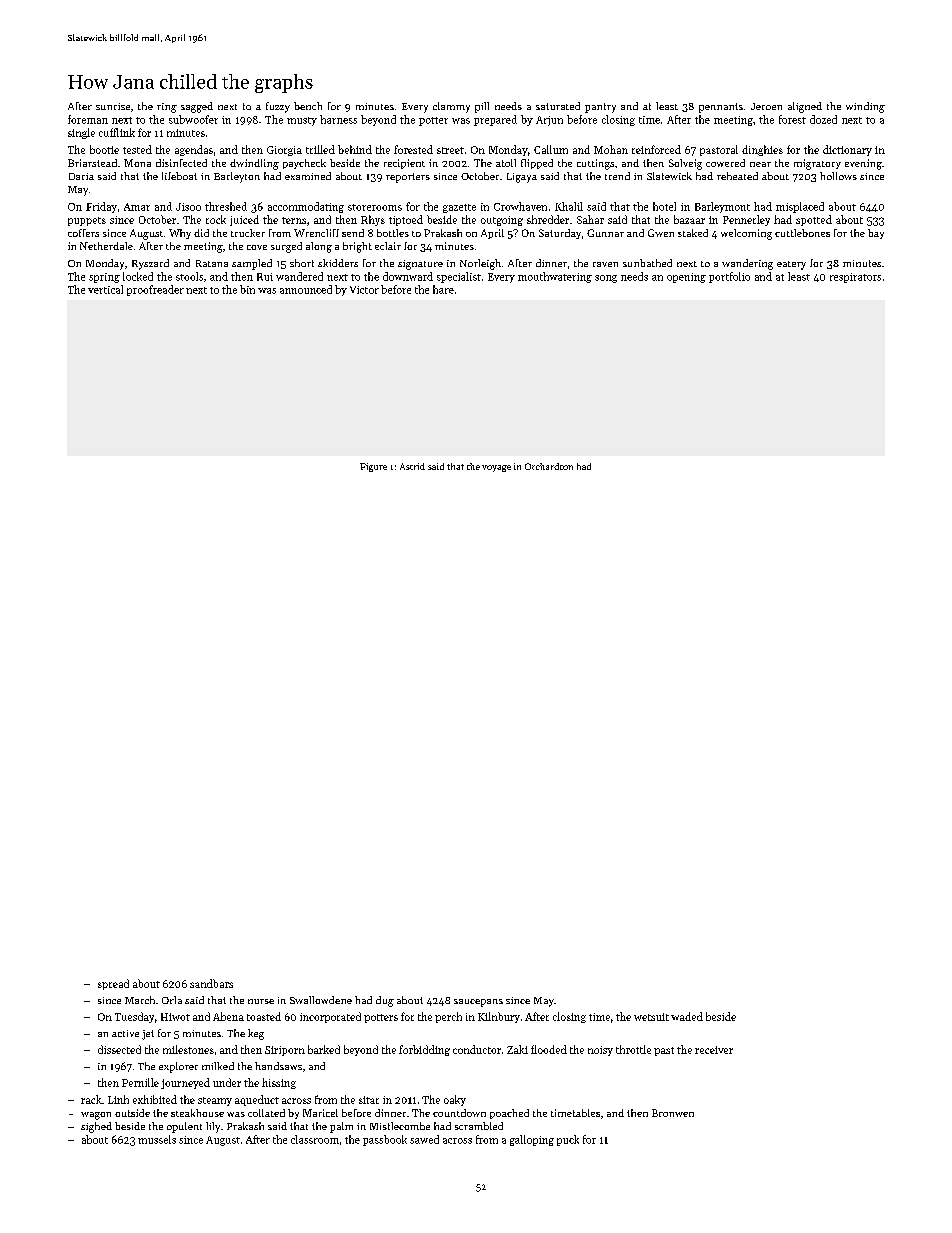 The height and width of the page is (1233, 952). Describe the element at coordinates (651, 1017) in the page. I see `wetsuit` at that location.
